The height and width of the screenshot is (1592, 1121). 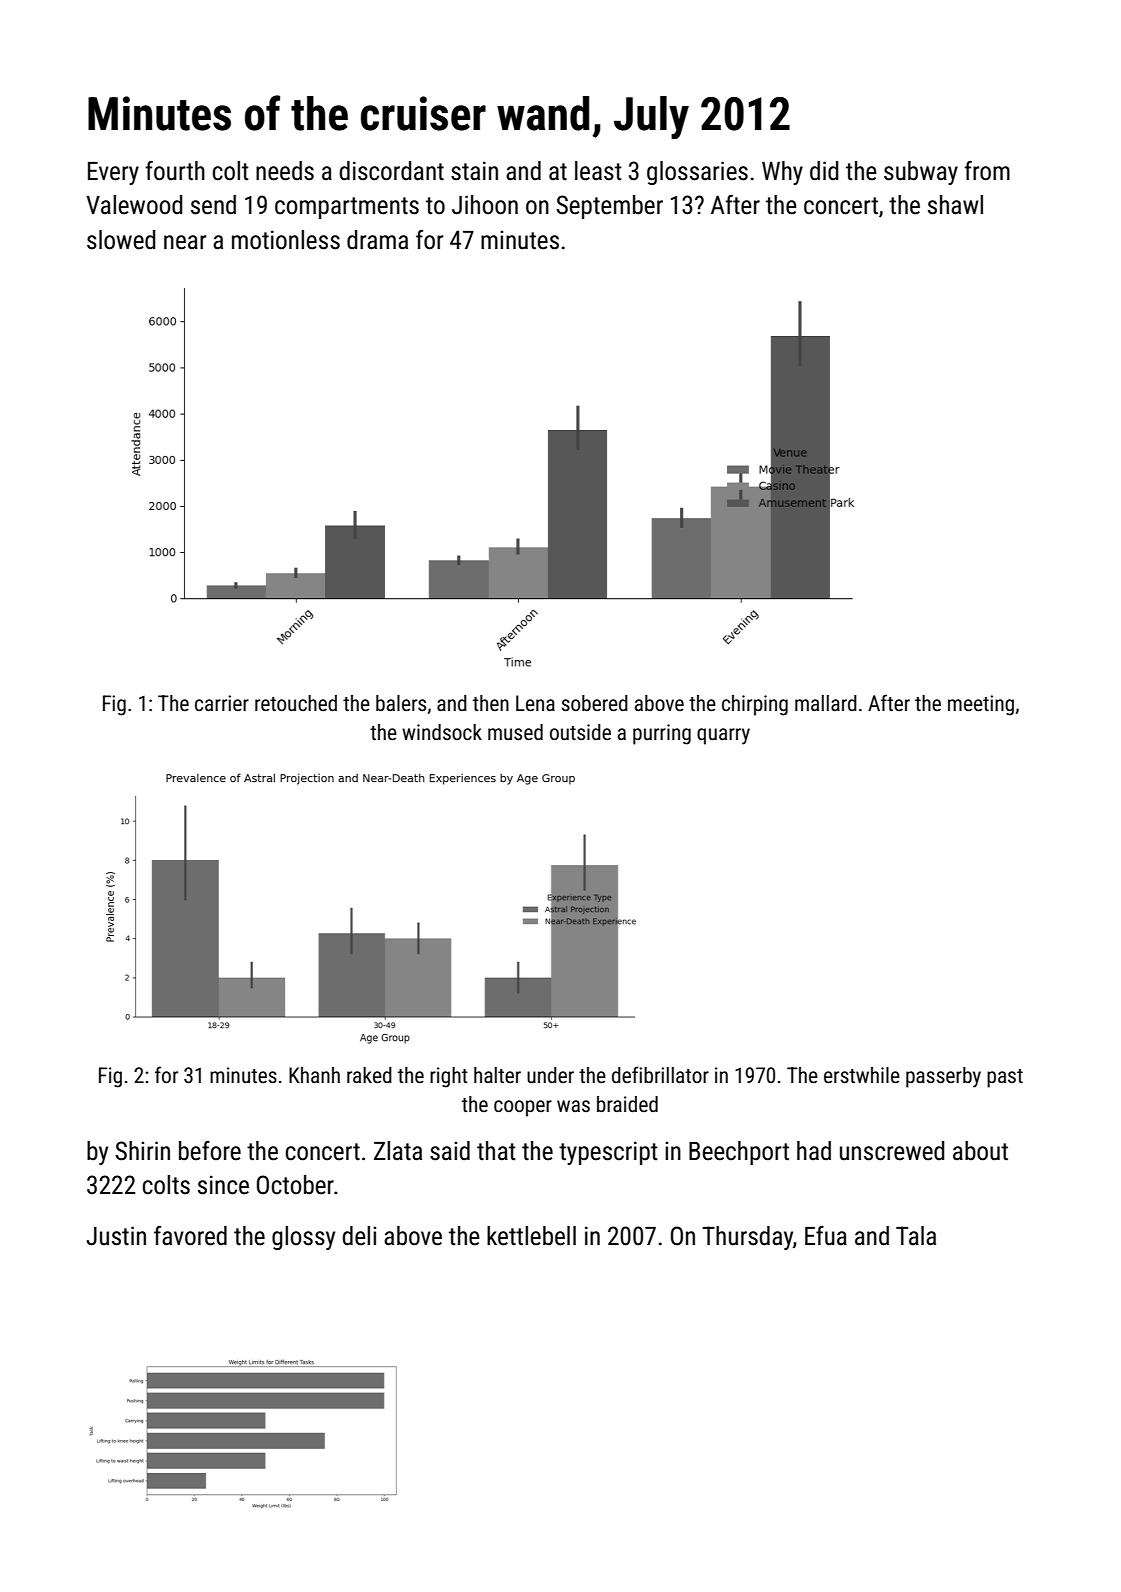 I want to click on Shirin, so click(x=142, y=1151).
